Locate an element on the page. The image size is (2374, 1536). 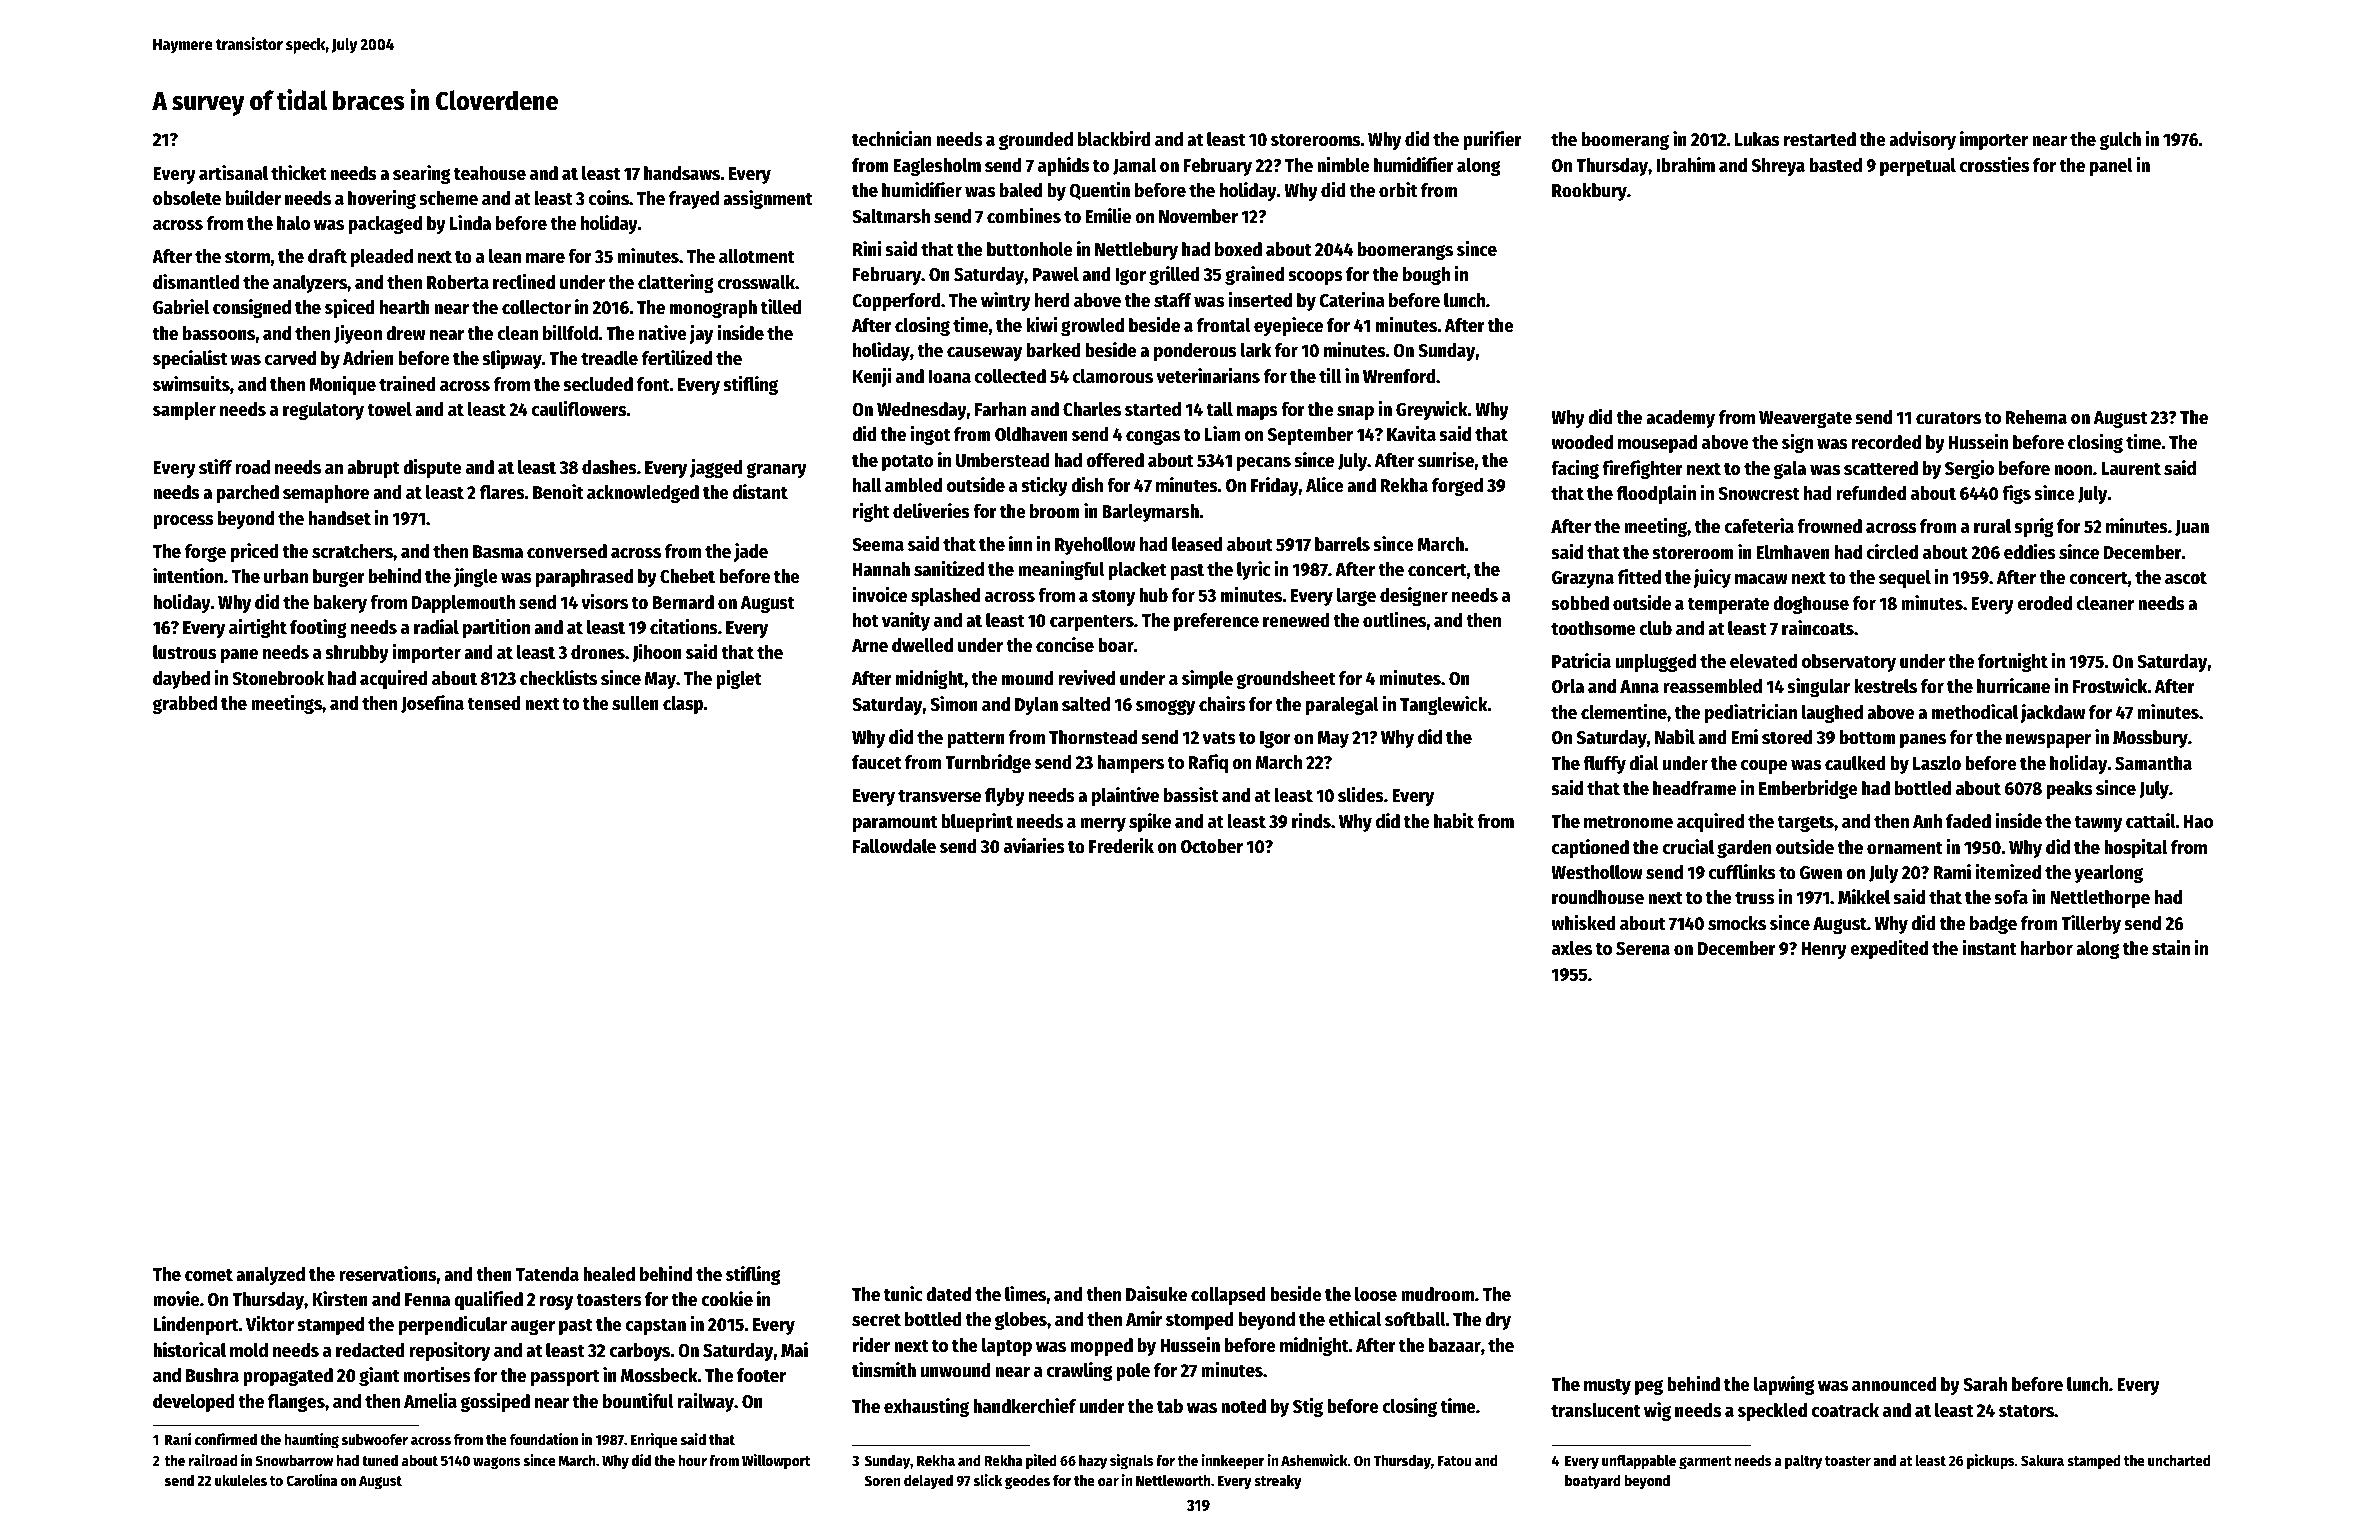
purifier is located at coordinates (1492, 140).
